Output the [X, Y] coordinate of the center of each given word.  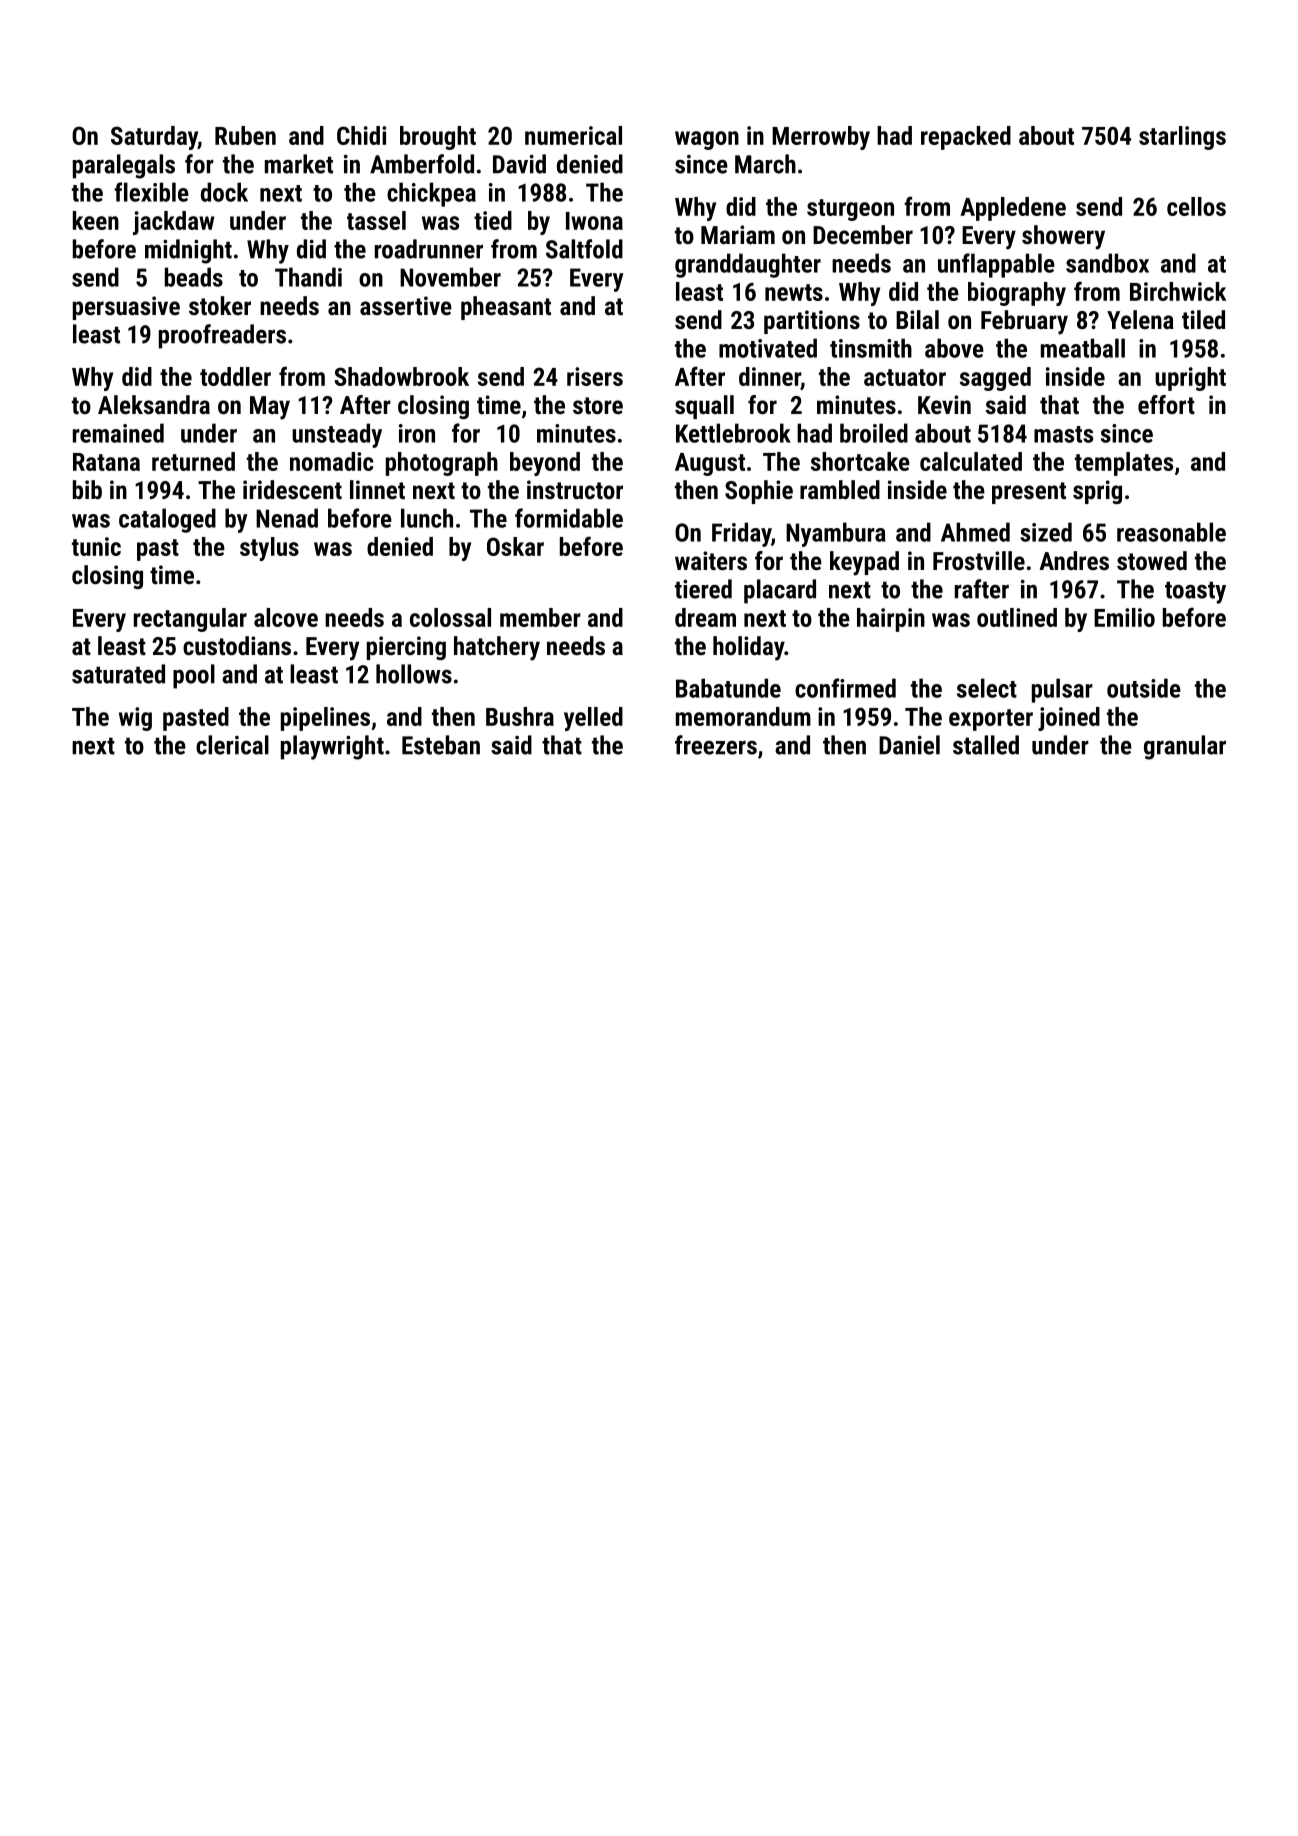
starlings [1182, 138]
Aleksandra [154, 404]
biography [1017, 294]
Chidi [361, 135]
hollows [414, 674]
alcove [286, 617]
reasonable [1171, 532]
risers [595, 376]
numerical [573, 135]
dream [705, 617]
